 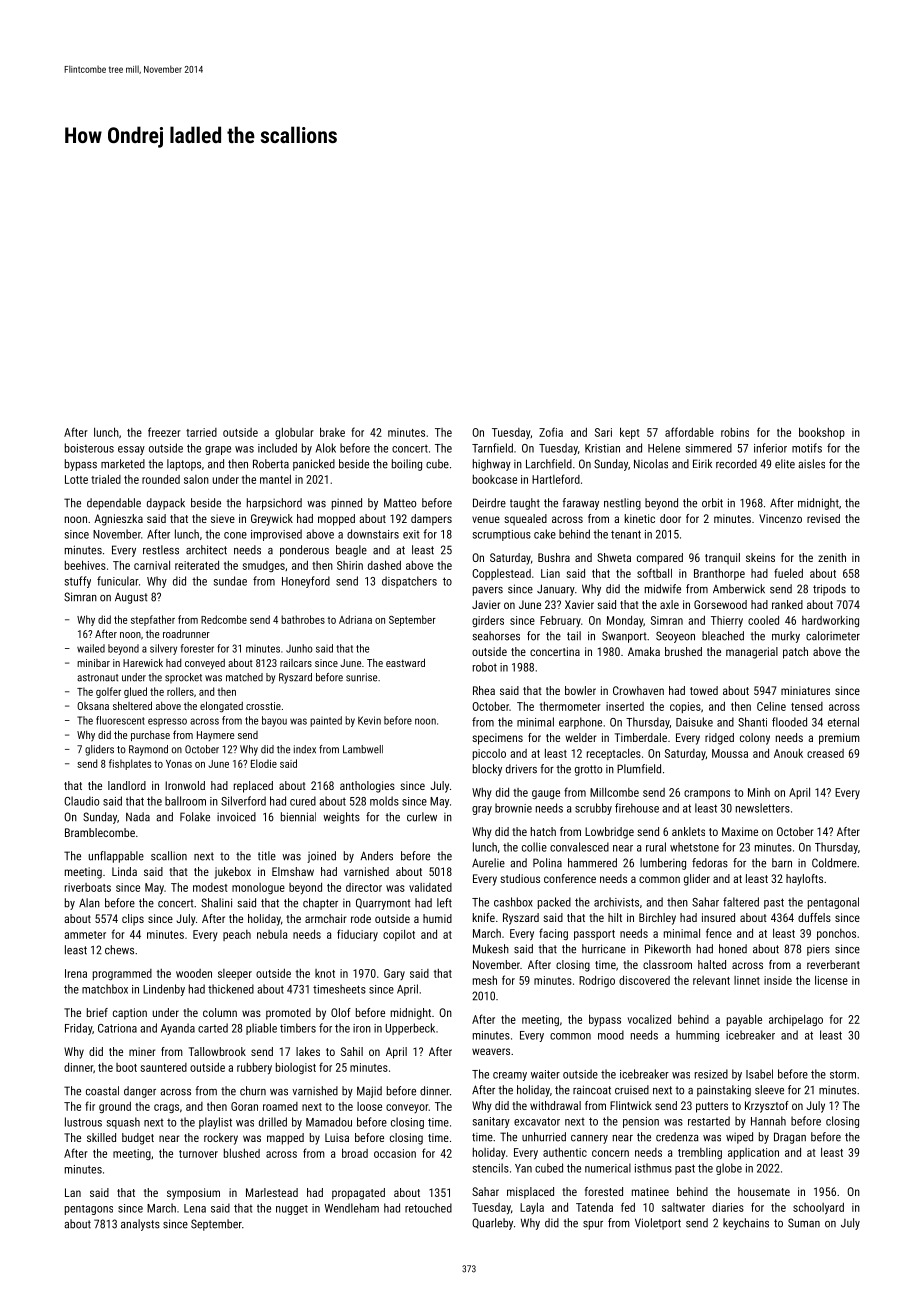 I want to click on eternal, so click(x=843, y=722).
